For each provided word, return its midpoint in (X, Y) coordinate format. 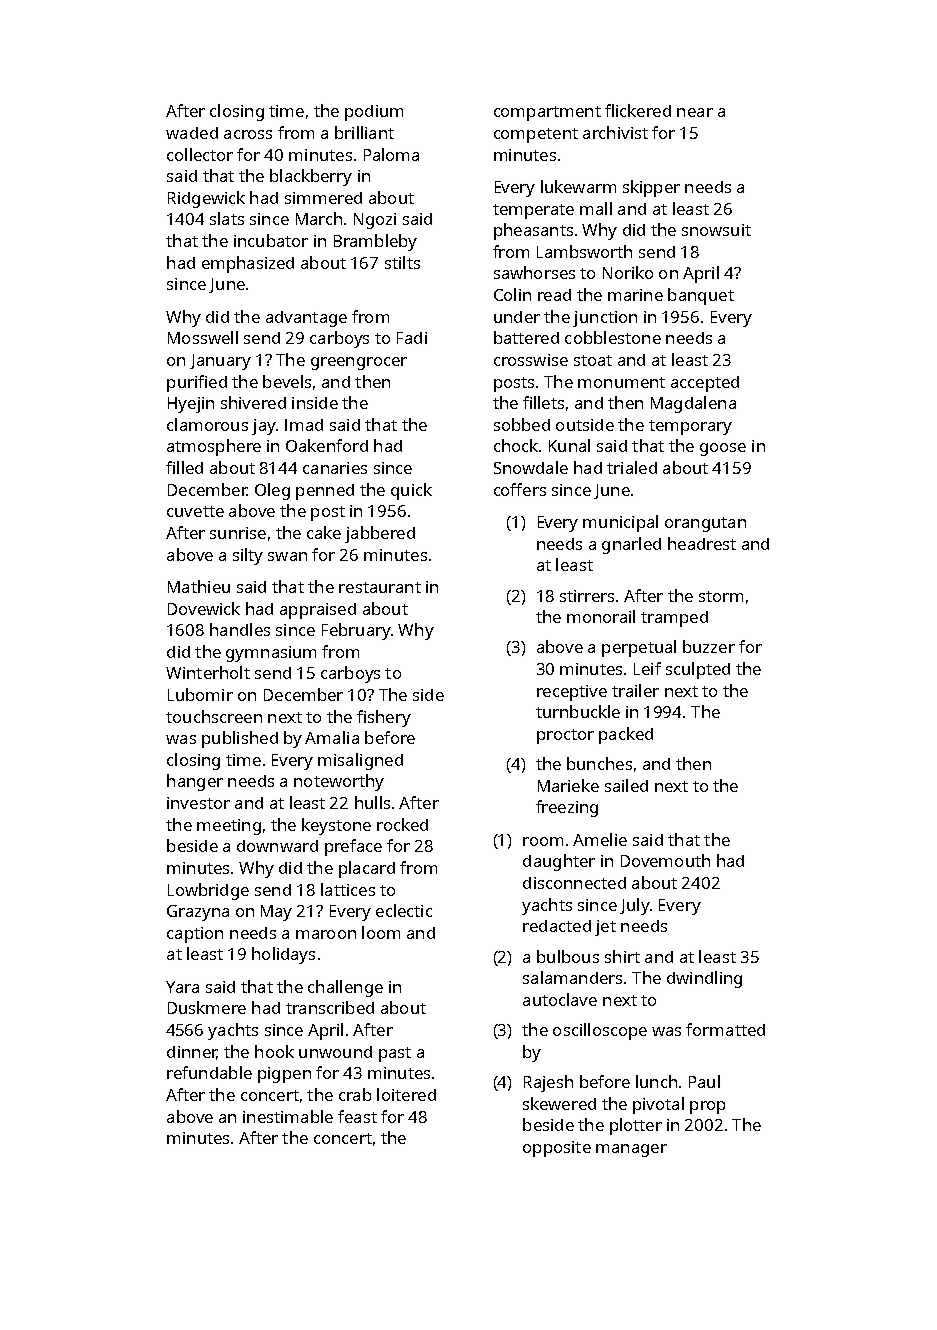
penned (325, 492)
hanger (195, 782)
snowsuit (716, 230)
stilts (402, 262)
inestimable (288, 1116)
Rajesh (548, 1083)
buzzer (709, 646)
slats (227, 218)
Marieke (568, 785)
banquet (701, 296)
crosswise (531, 360)
